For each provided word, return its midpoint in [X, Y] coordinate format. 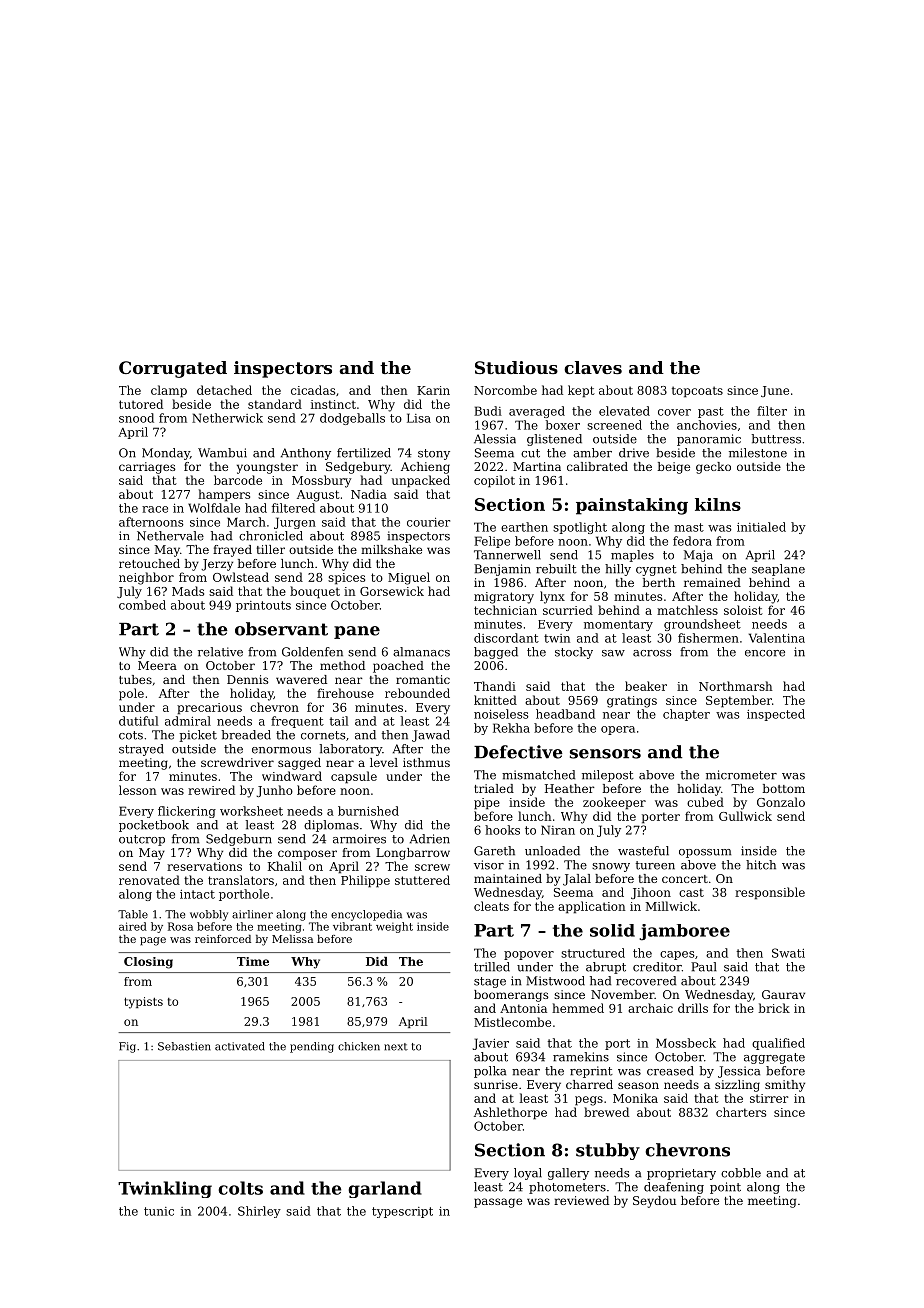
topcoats [697, 392]
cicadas [313, 390]
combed [142, 605]
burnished [368, 811]
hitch [761, 865]
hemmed [578, 1008]
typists [143, 1003]
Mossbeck [686, 1043]
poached [398, 667]
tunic [159, 1211]
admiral [188, 721]
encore [765, 653]
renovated [149, 880]
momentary [618, 625]
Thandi [495, 686]
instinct [333, 404]
